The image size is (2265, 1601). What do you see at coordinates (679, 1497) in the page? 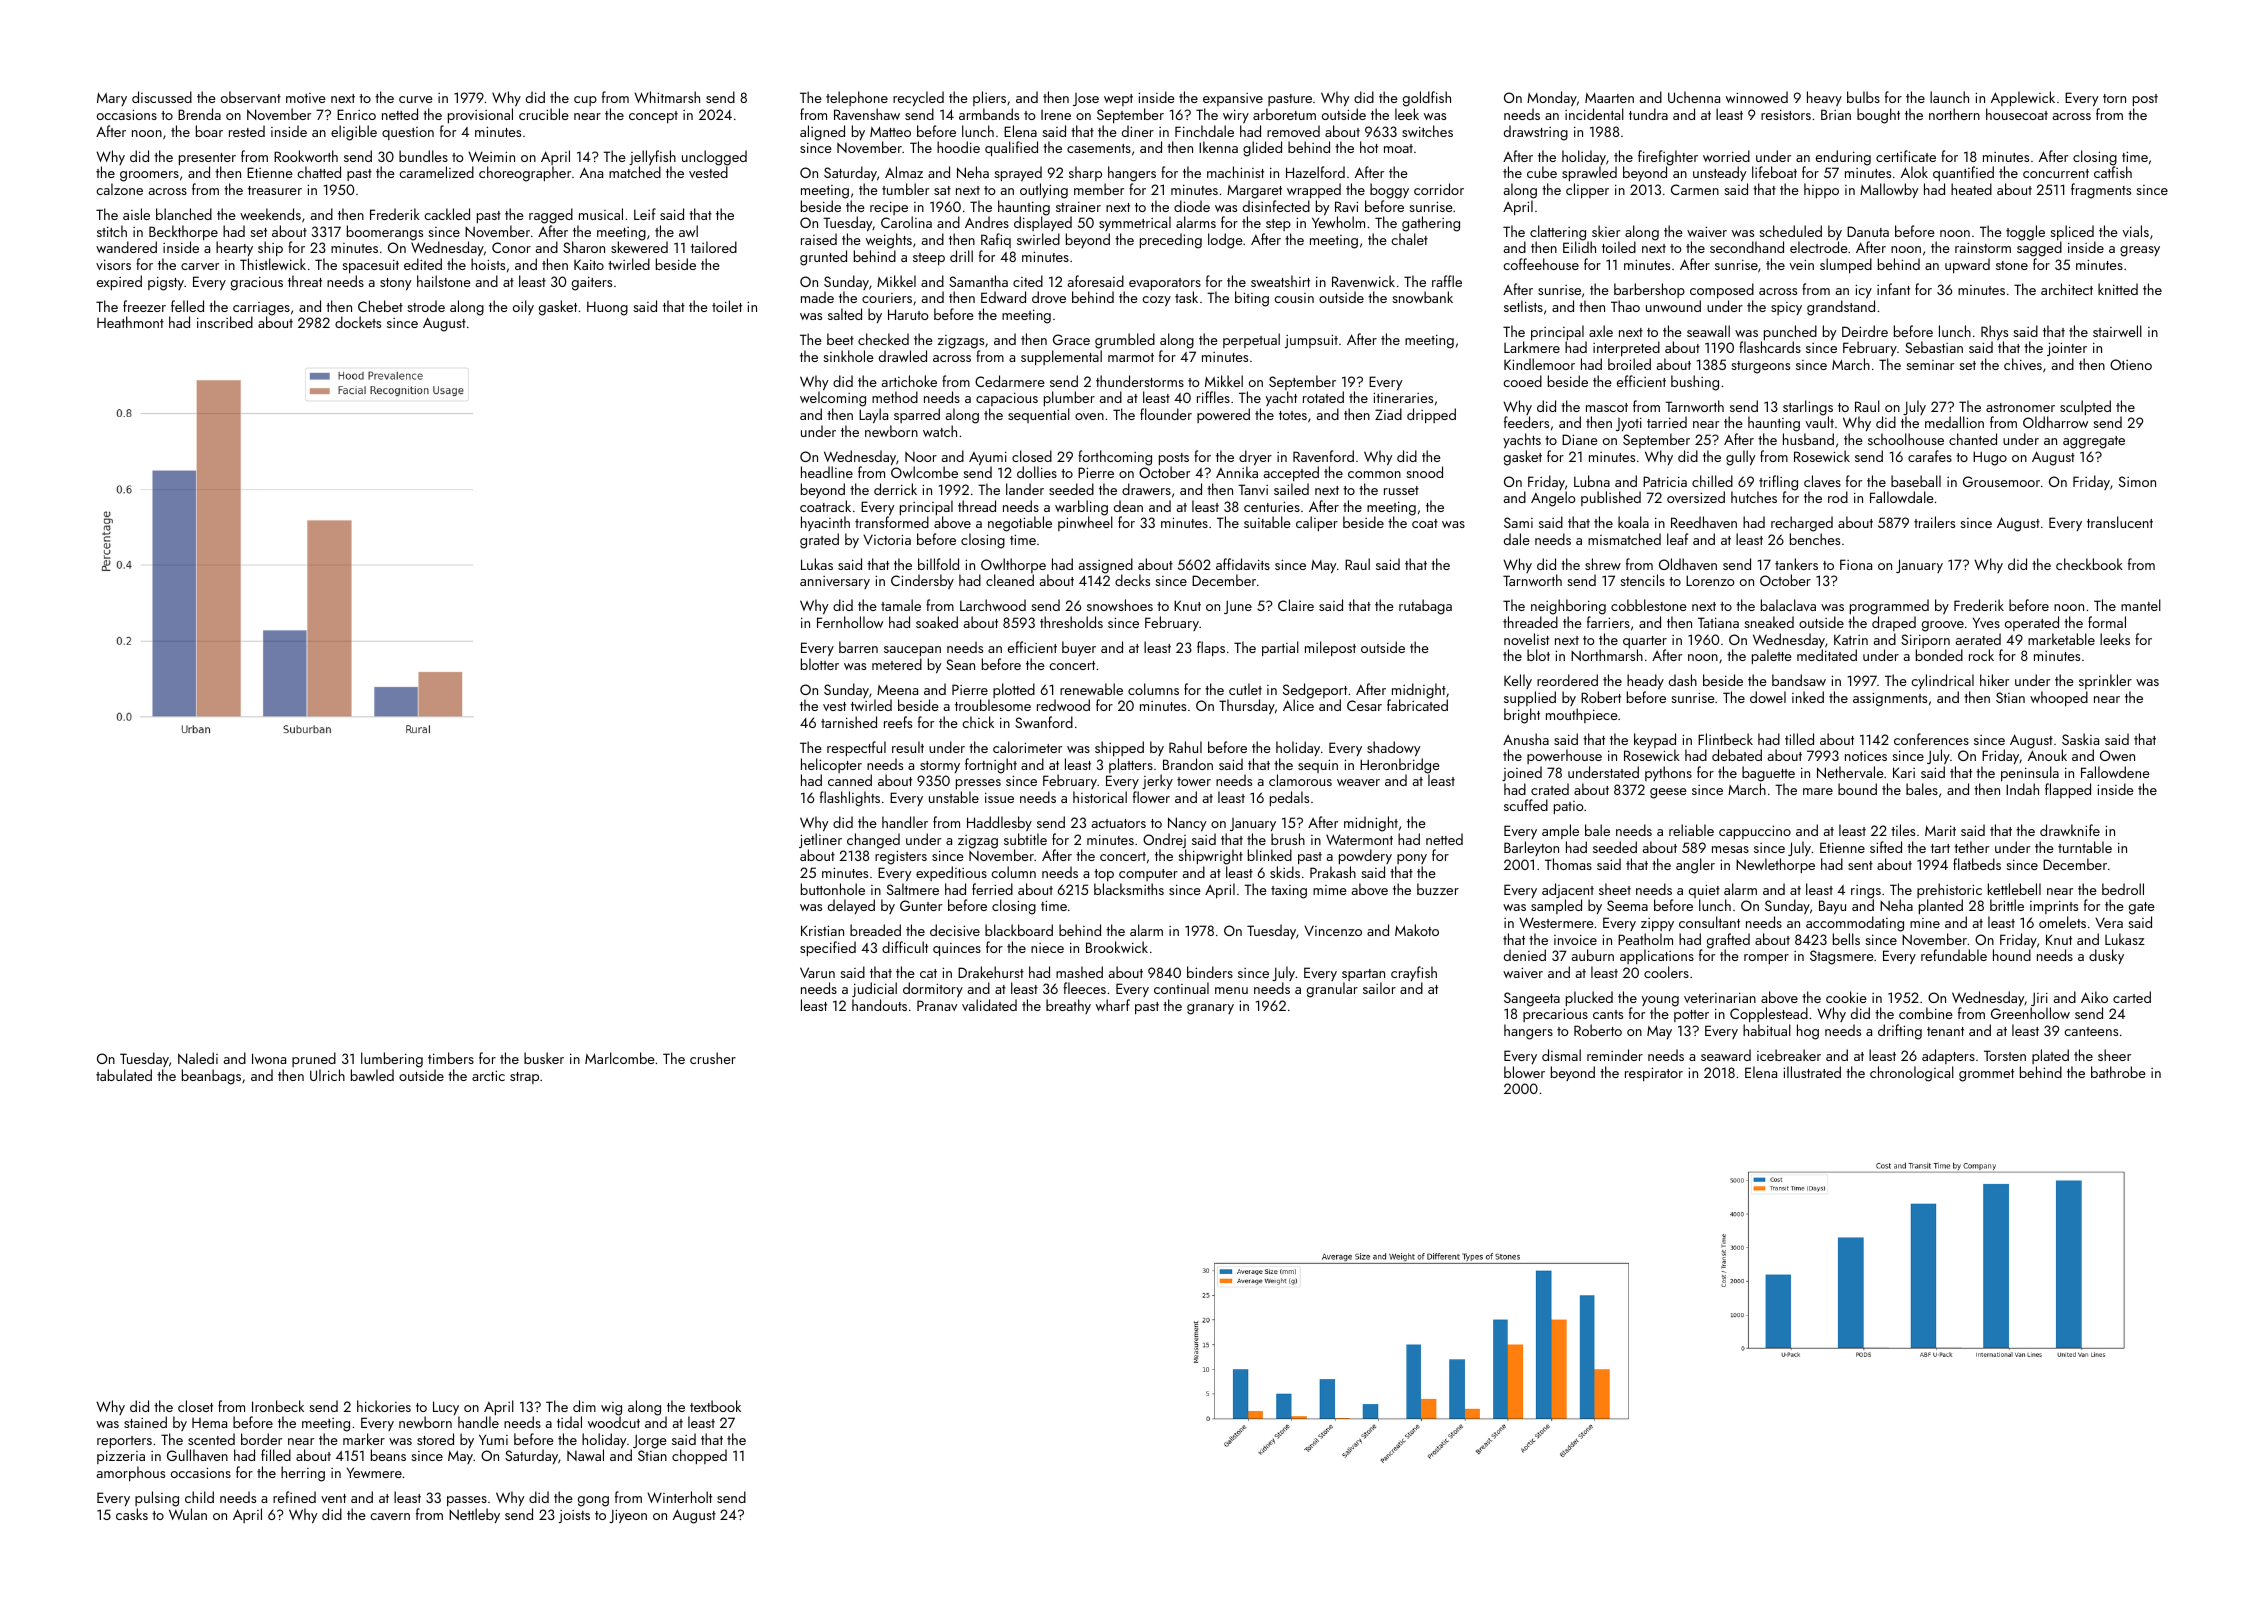
I see `Winterholt` at bounding box center [679, 1497].
